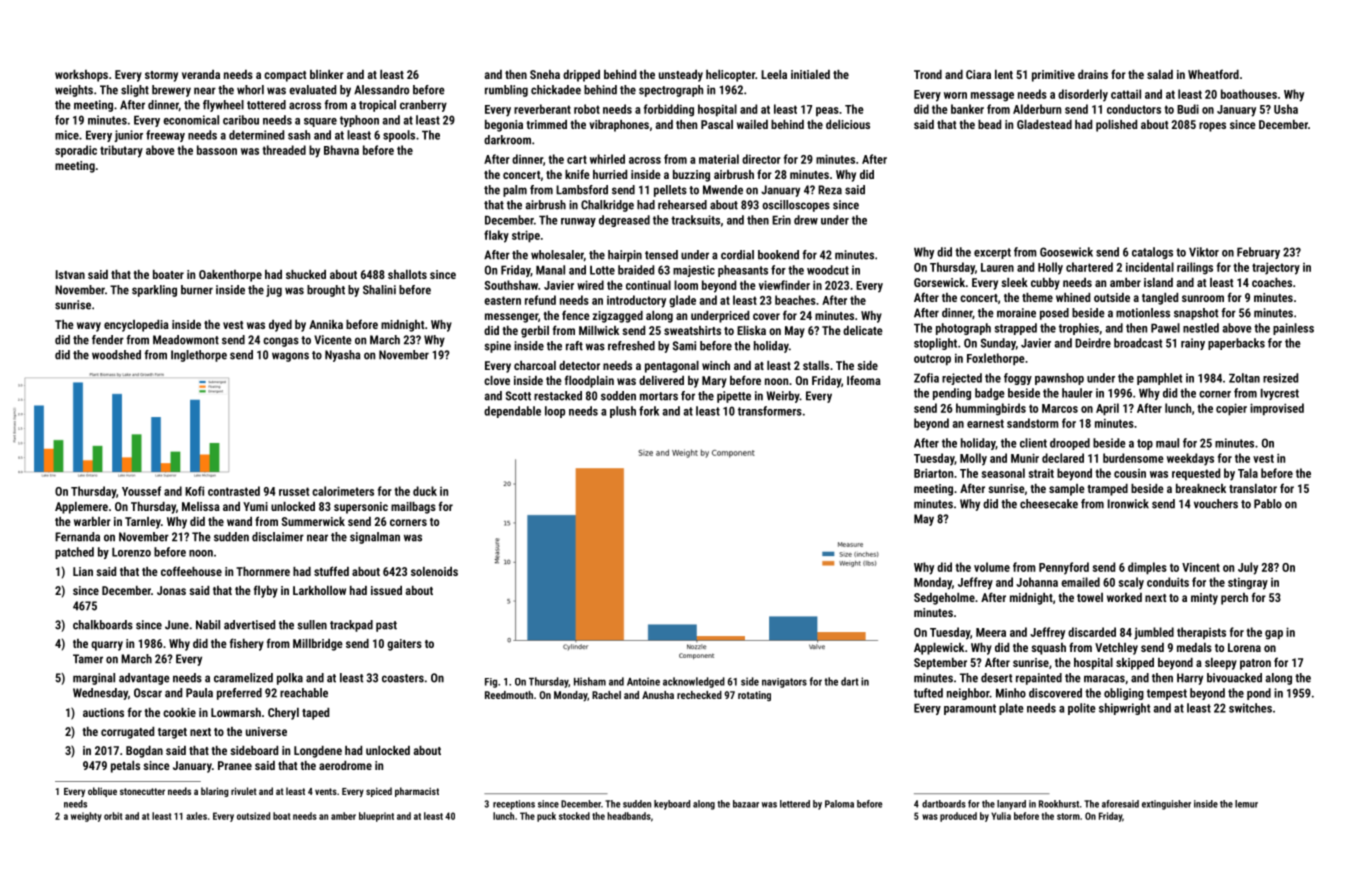 This screenshot has width=1372, height=887. What do you see at coordinates (746, 804) in the screenshot?
I see `bazaar` at bounding box center [746, 804].
